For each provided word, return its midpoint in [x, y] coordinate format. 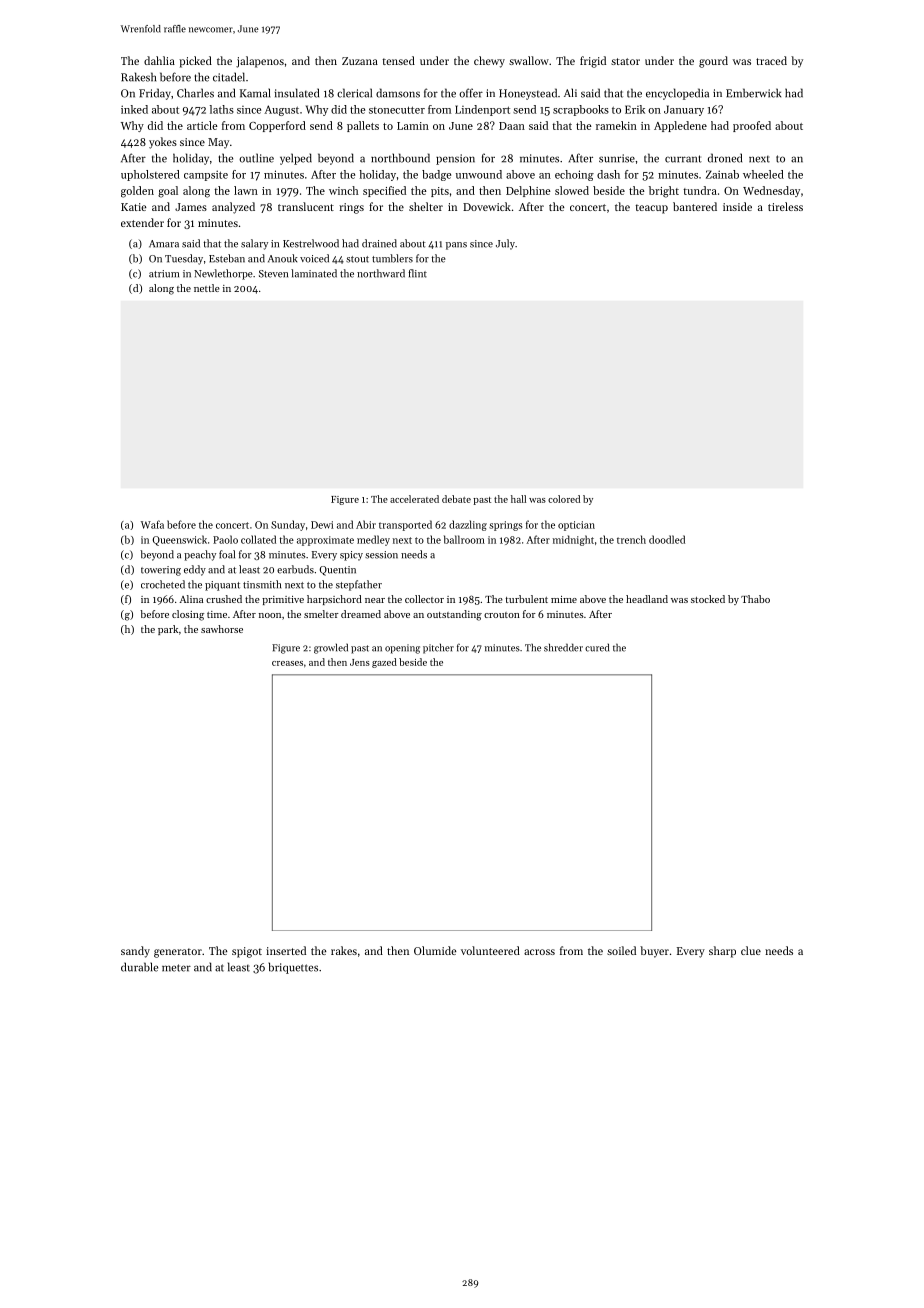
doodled [667, 539]
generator [178, 953]
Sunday [288, 525]
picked [195, 62]
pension [455, 159]
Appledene [680, 126]
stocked [708, 599]
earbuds [295, 569]
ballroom [464, 539]
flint [417, 273]
